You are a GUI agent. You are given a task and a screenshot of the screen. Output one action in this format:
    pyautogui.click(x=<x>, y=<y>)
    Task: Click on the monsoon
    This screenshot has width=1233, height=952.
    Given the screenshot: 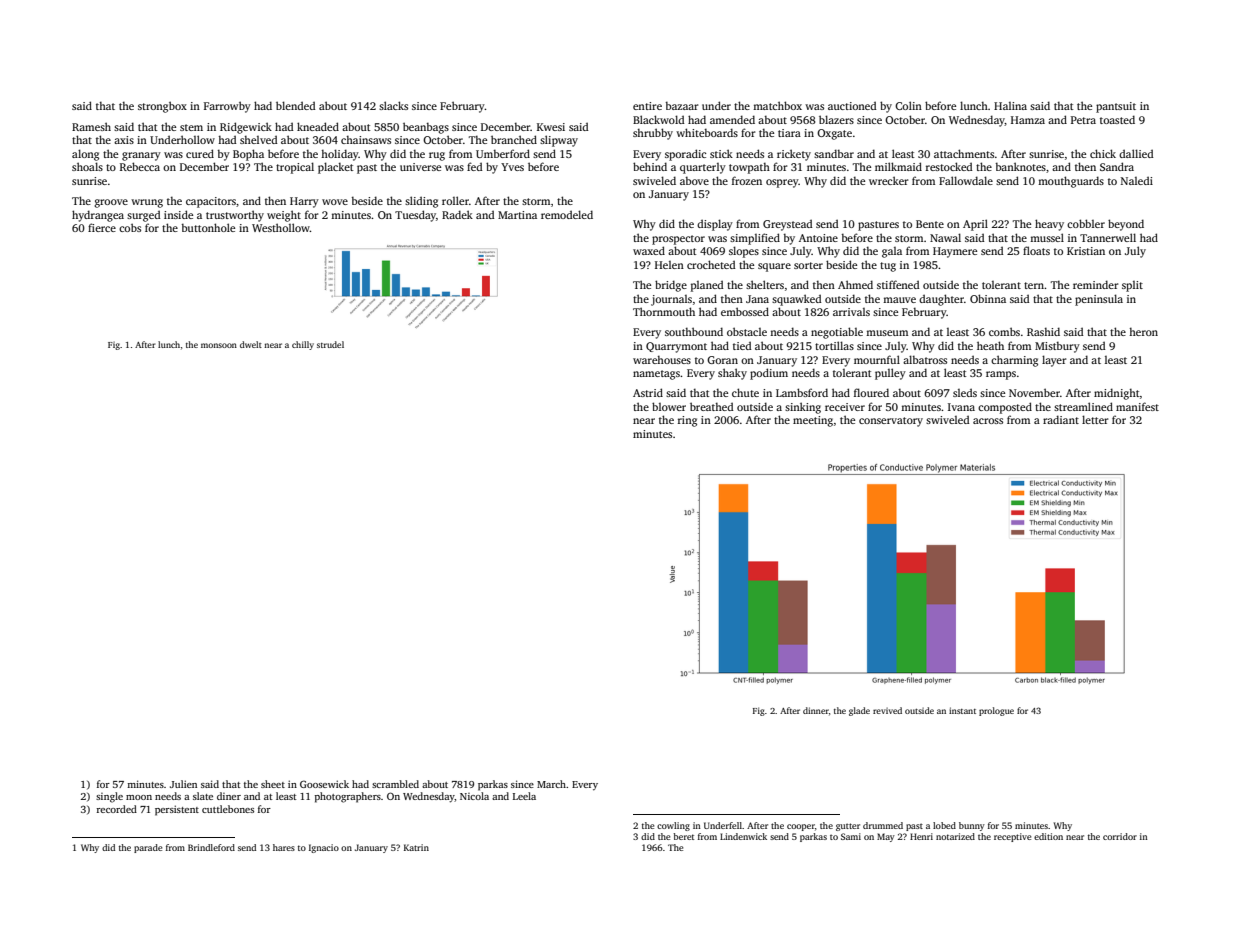 What is the action you would take?
    pyautogui.click(x=219, y=345)
